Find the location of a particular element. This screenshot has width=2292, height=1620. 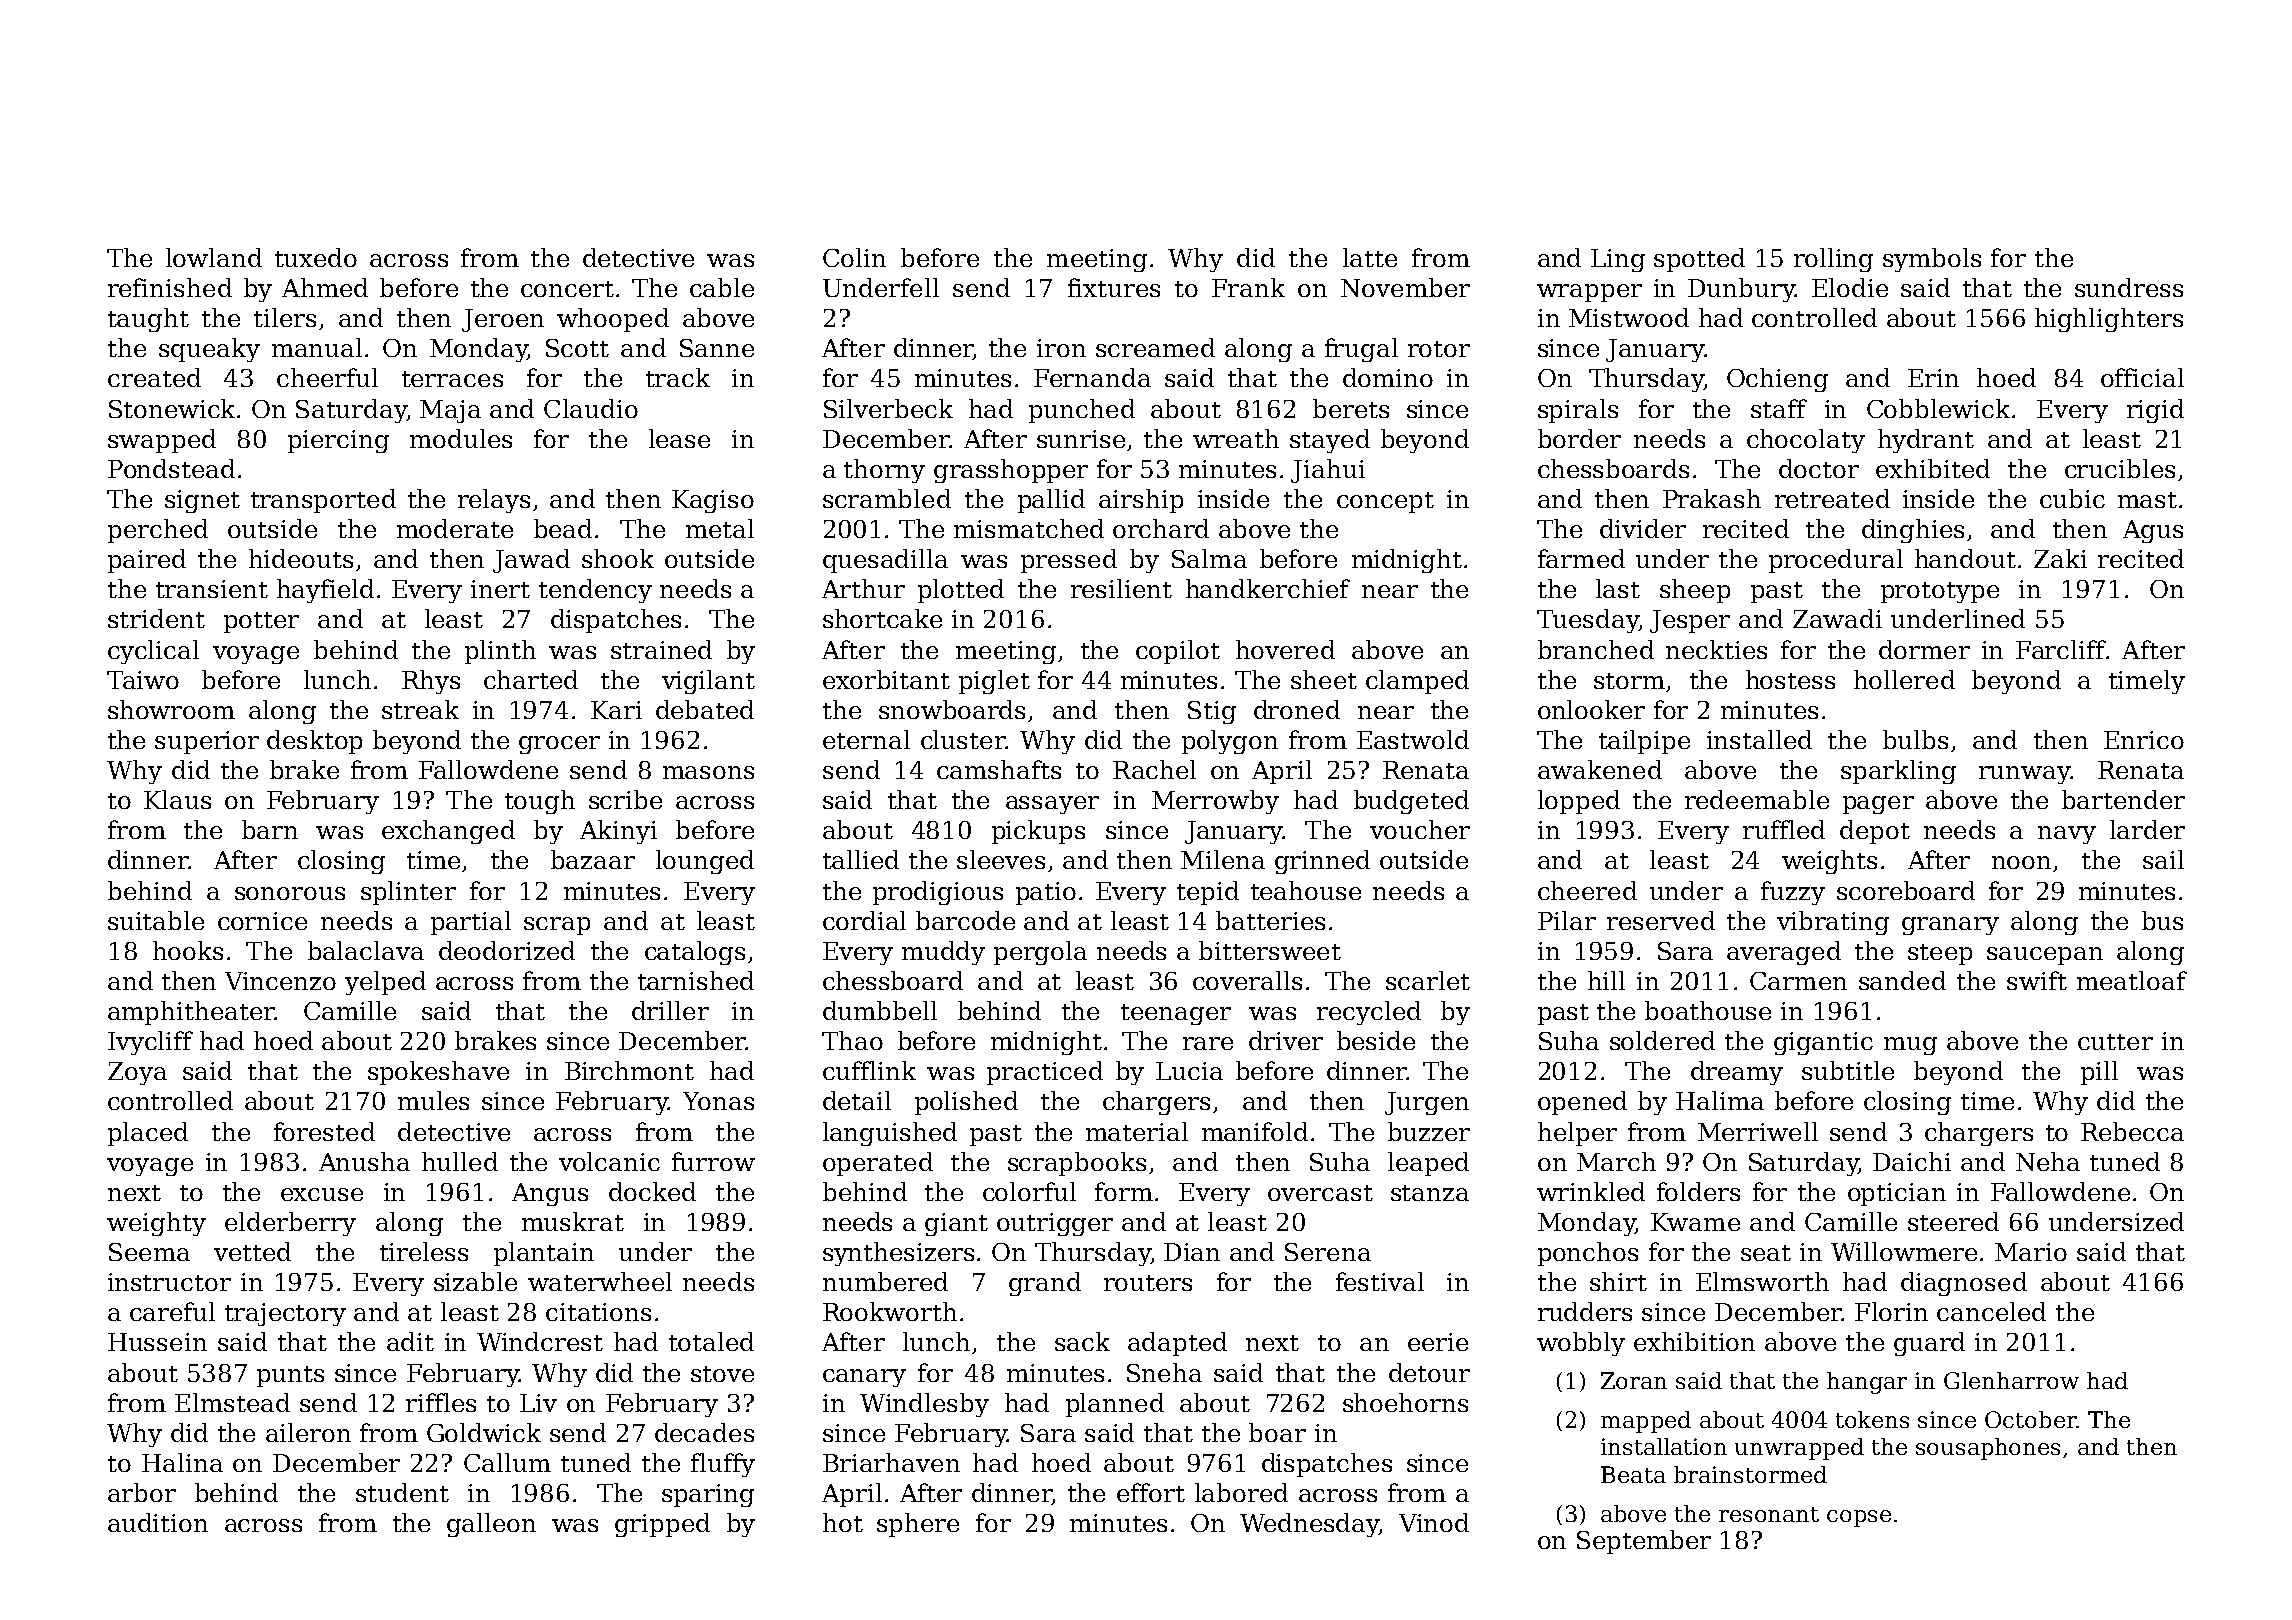

Rachel is located at coordinates (1154, 769).
